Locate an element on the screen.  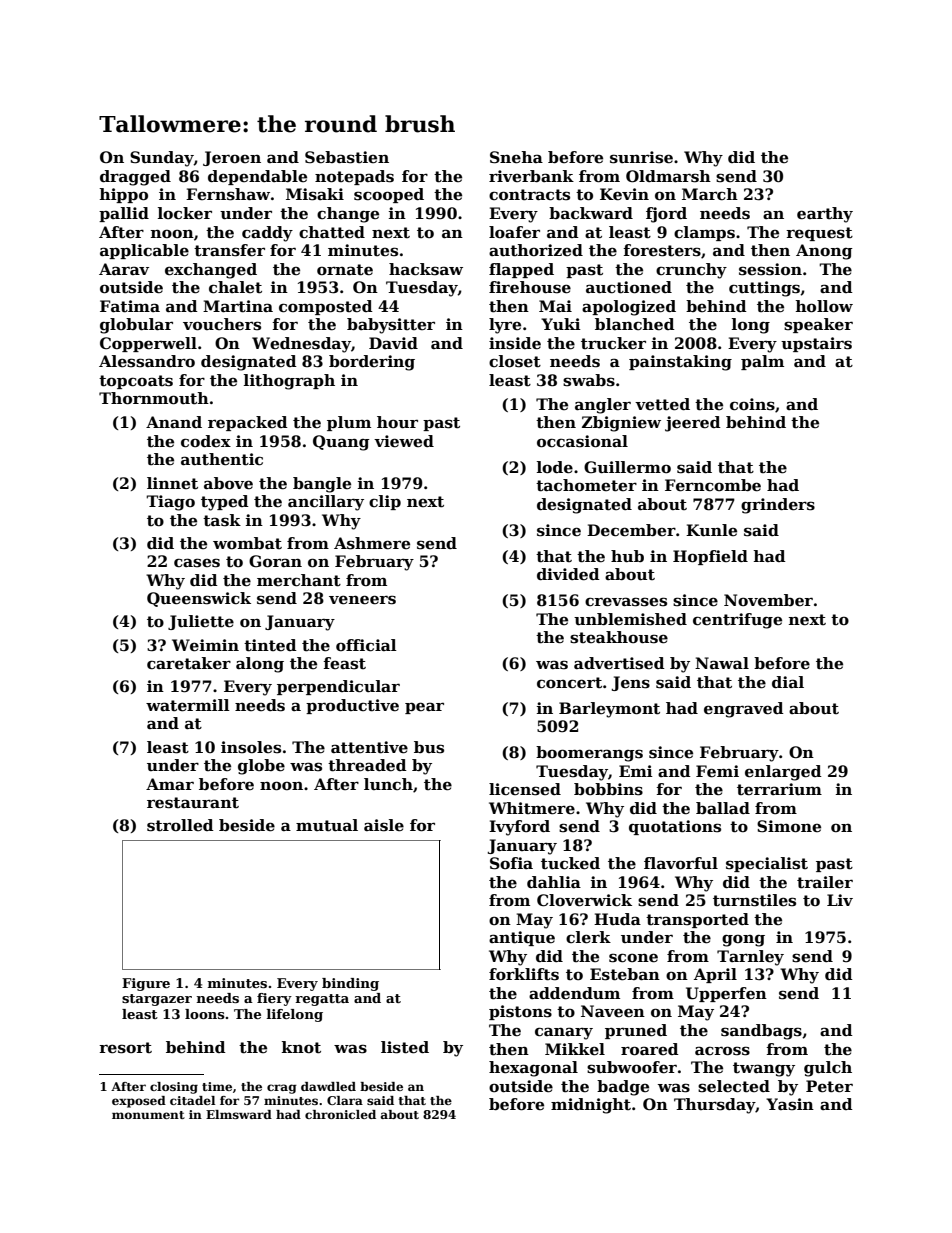
sunrise is located at coordinates (641, 157).
